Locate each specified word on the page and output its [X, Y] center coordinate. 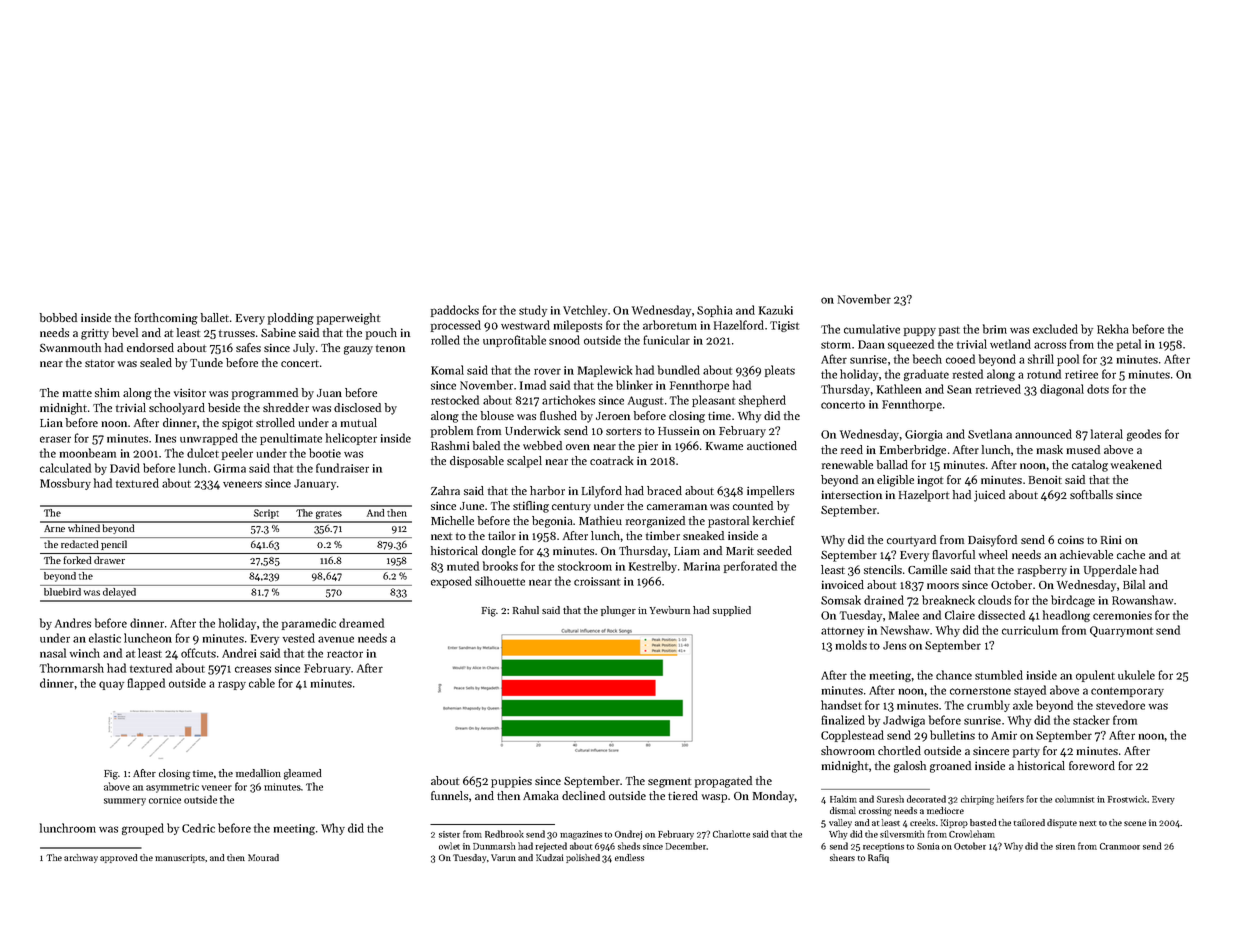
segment [669, 783]
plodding [291, 319]
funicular [666, 340]
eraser [55, 439]
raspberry [1042, 571]
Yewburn [670, 610]
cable [262, 683]
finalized [843, 720]
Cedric [198, 828]
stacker [1091, 720]
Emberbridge [913, 451]
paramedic [309, 624]
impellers [770, 492]
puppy [920, 331]
